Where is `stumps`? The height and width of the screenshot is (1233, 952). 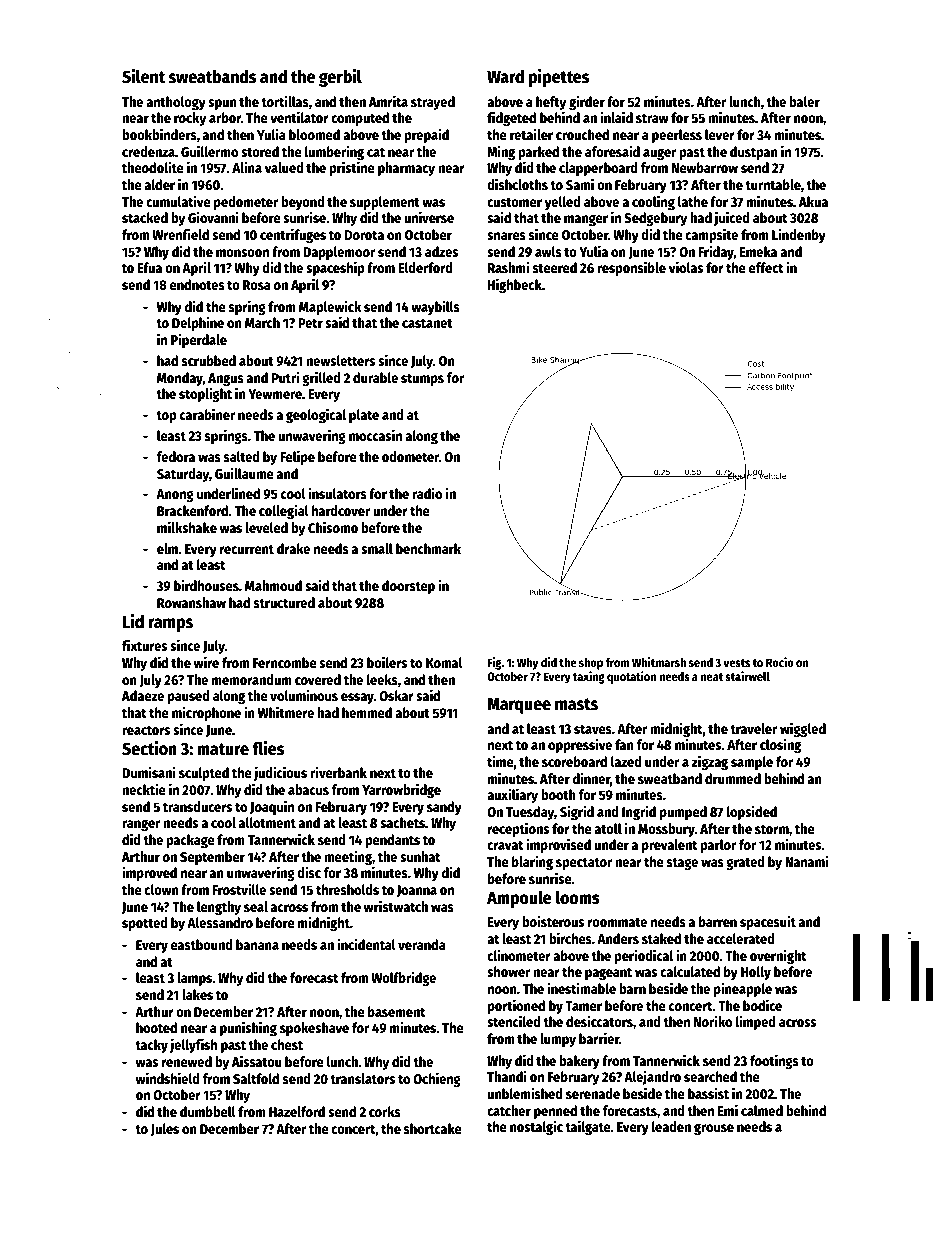 stumps is located at coordinates (422, 380).
